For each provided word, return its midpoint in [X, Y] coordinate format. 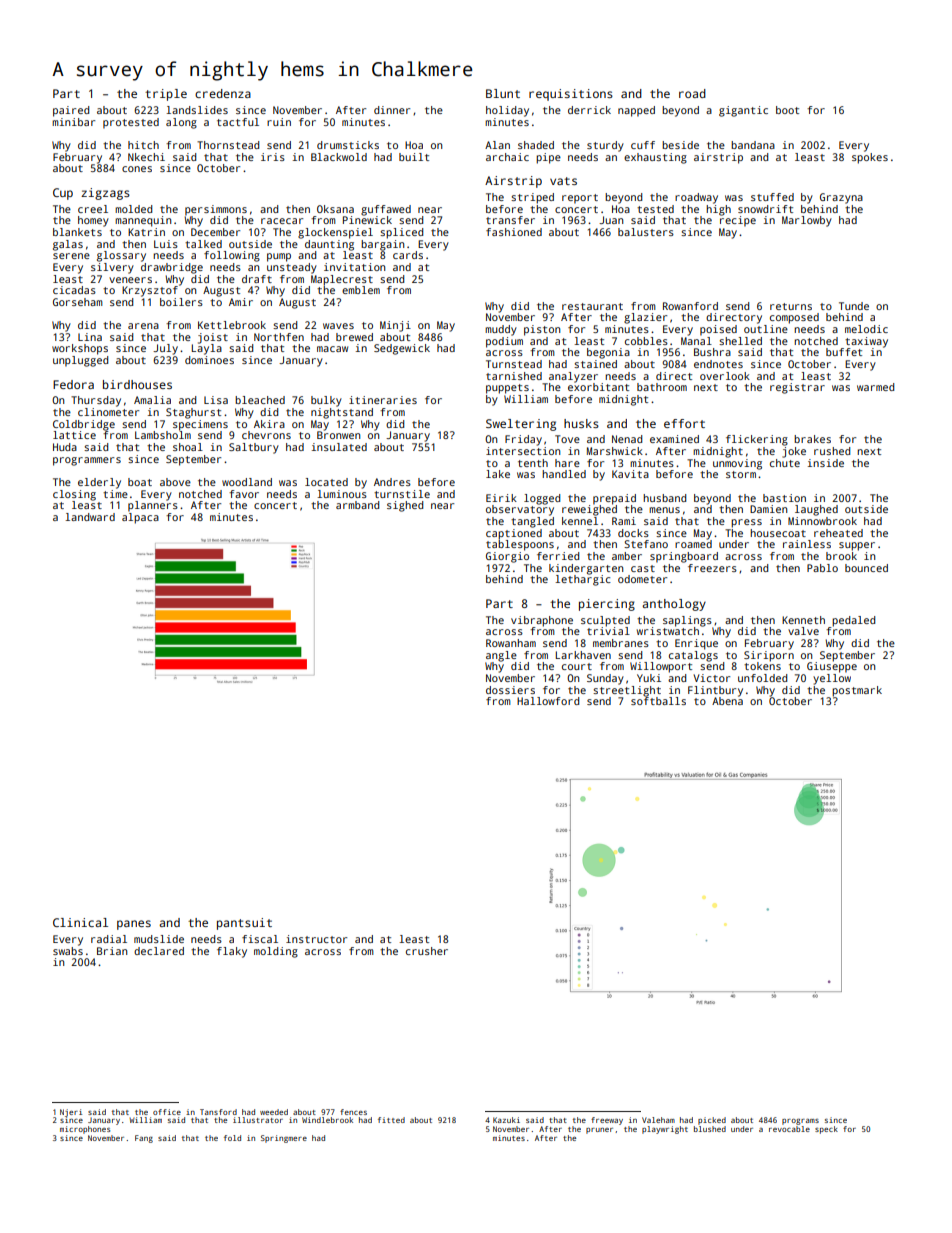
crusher [427, 951]
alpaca [140, 518]
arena [143, 326]
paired [71, 111]
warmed [875, 387]
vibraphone [542, 621]
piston [542, 330]
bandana [753, 145]
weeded [274, 1112]
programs [800, 1122]
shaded [536, 145]
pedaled [853, 621]
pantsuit [244, 924]
